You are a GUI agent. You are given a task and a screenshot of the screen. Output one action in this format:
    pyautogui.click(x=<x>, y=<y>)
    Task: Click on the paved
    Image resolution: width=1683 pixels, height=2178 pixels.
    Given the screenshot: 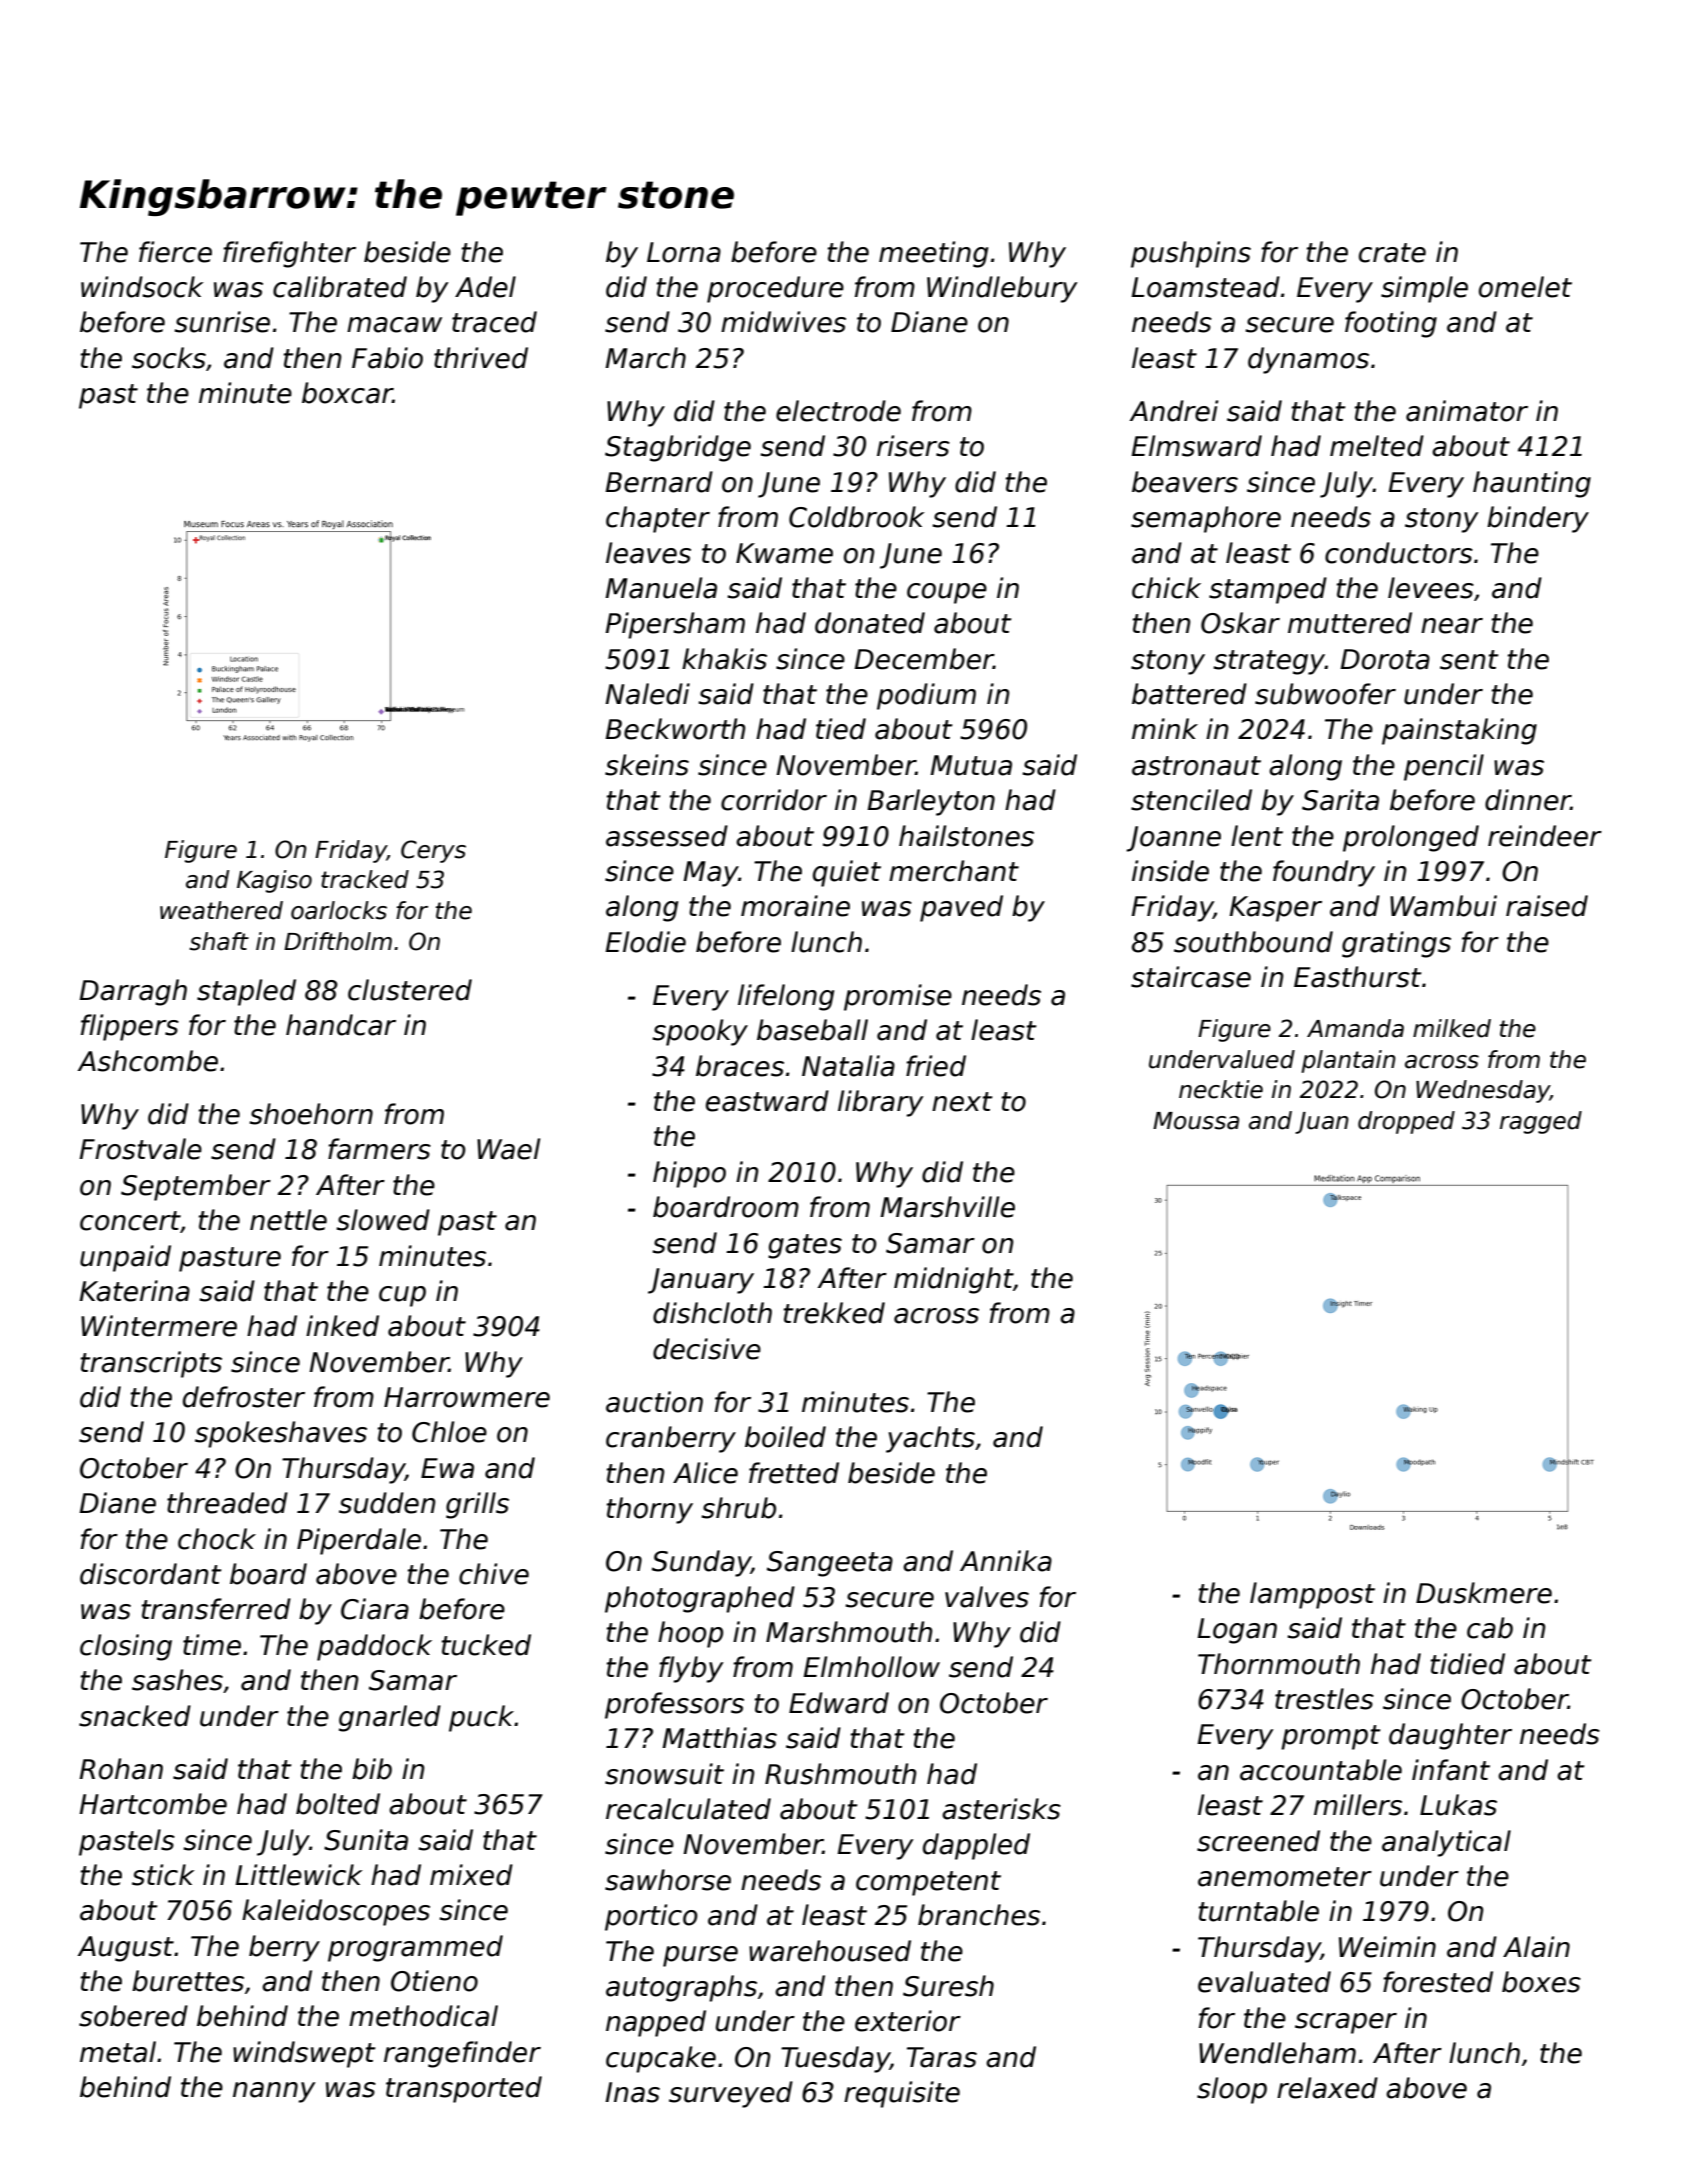 What is the action you would take?
    pyautogui.click(x=961, y=908)
